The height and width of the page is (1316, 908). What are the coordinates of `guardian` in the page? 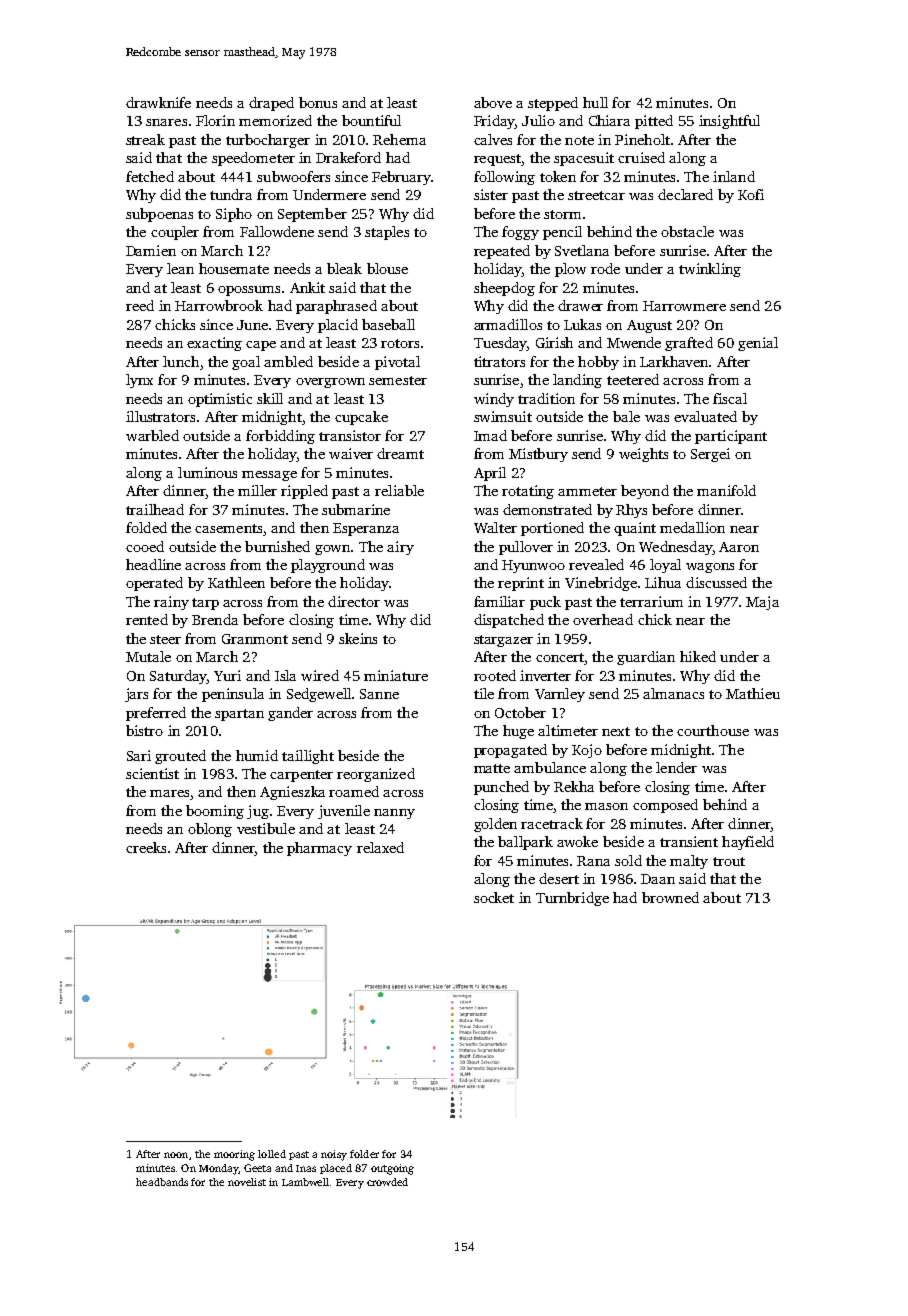 It's located at (646, 658).
